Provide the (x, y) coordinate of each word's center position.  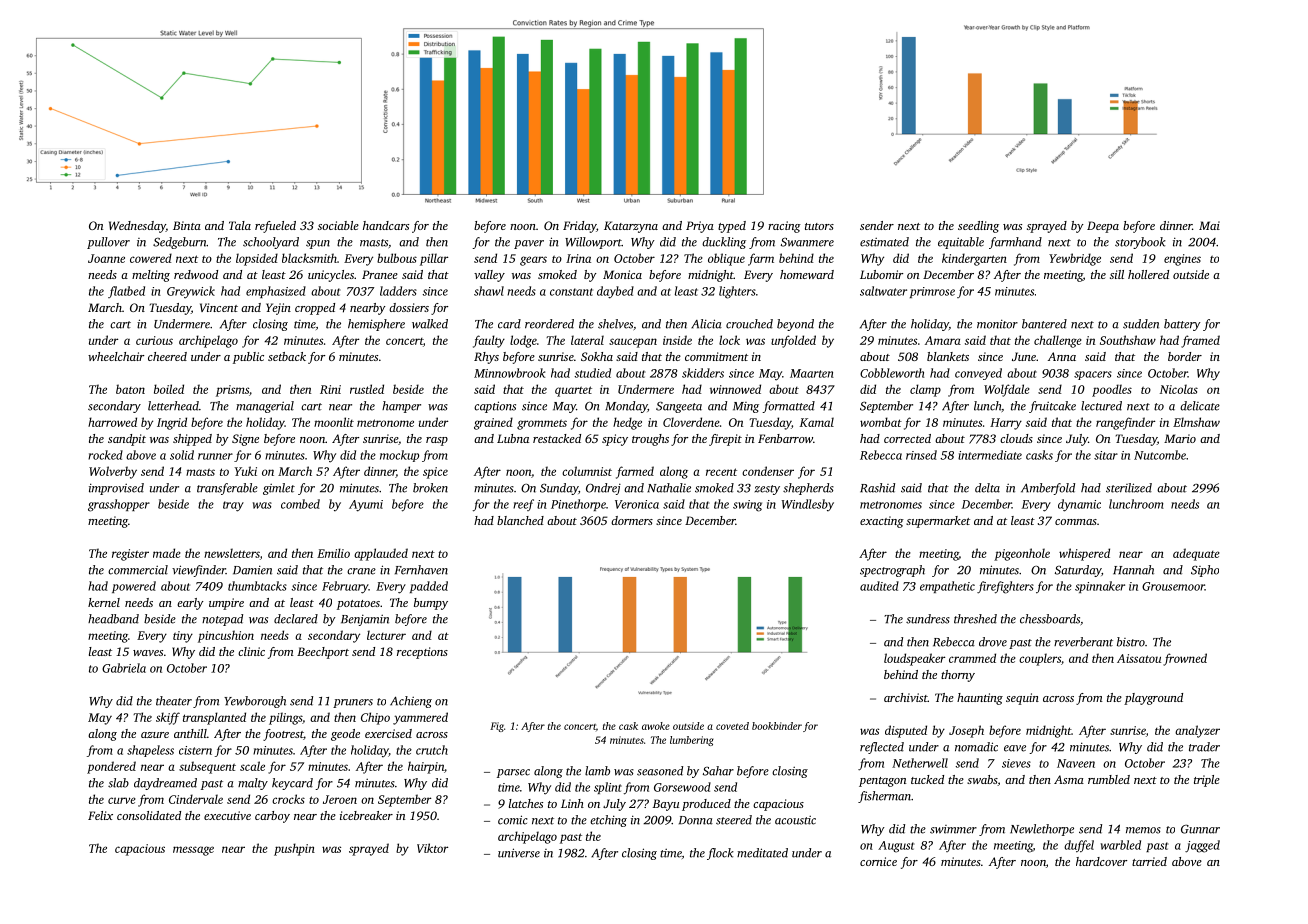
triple (1207, 781)
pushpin (294, 849)
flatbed (126, 292)
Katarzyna (631, 227)
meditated (762, 853)
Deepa (1103, 227)
